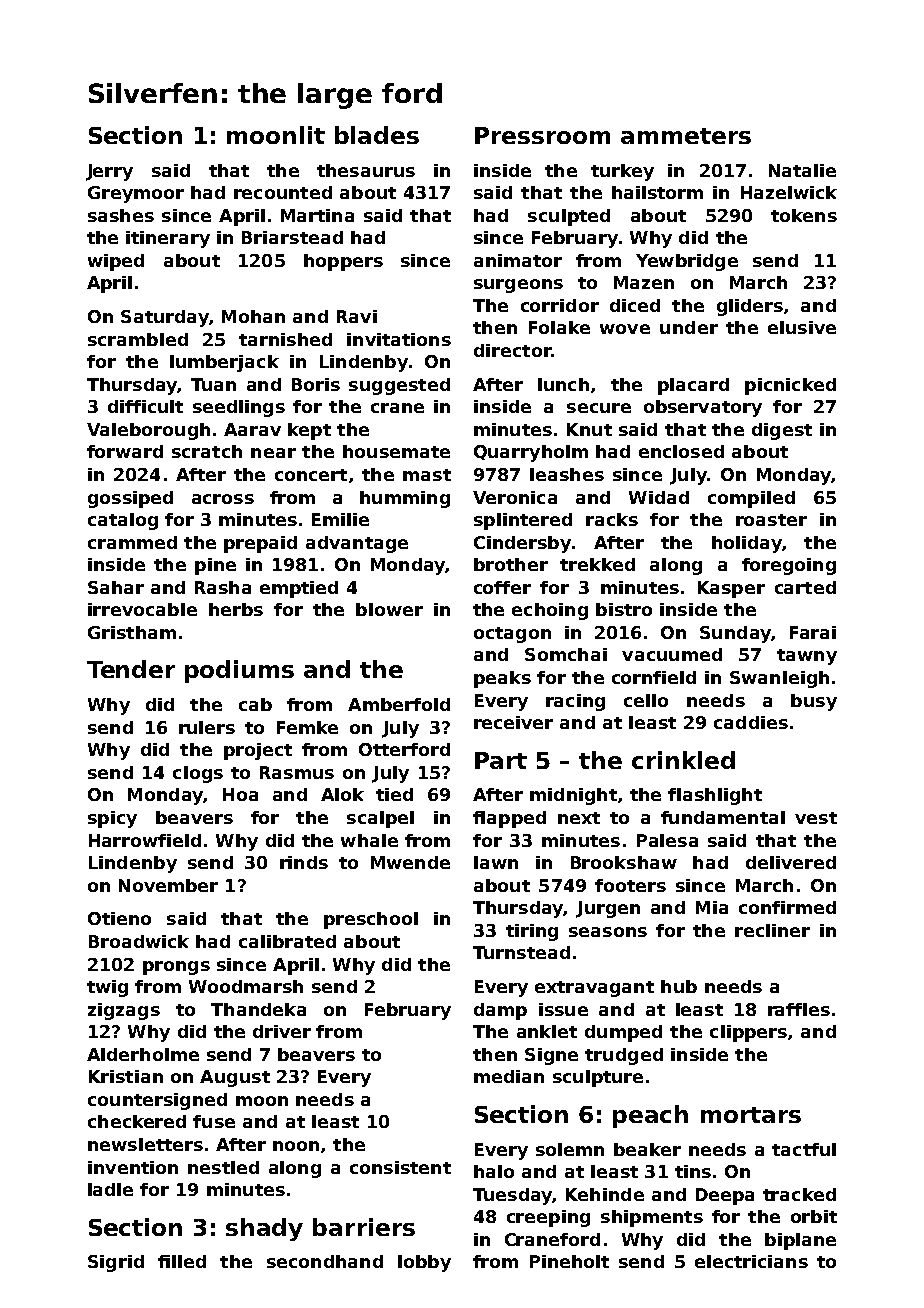 This screenshot has height=1308, width=924. What do you see at coordinates (130, 499) in the screenshot?
I see `gossiped` at bounding box center [130, 499].
